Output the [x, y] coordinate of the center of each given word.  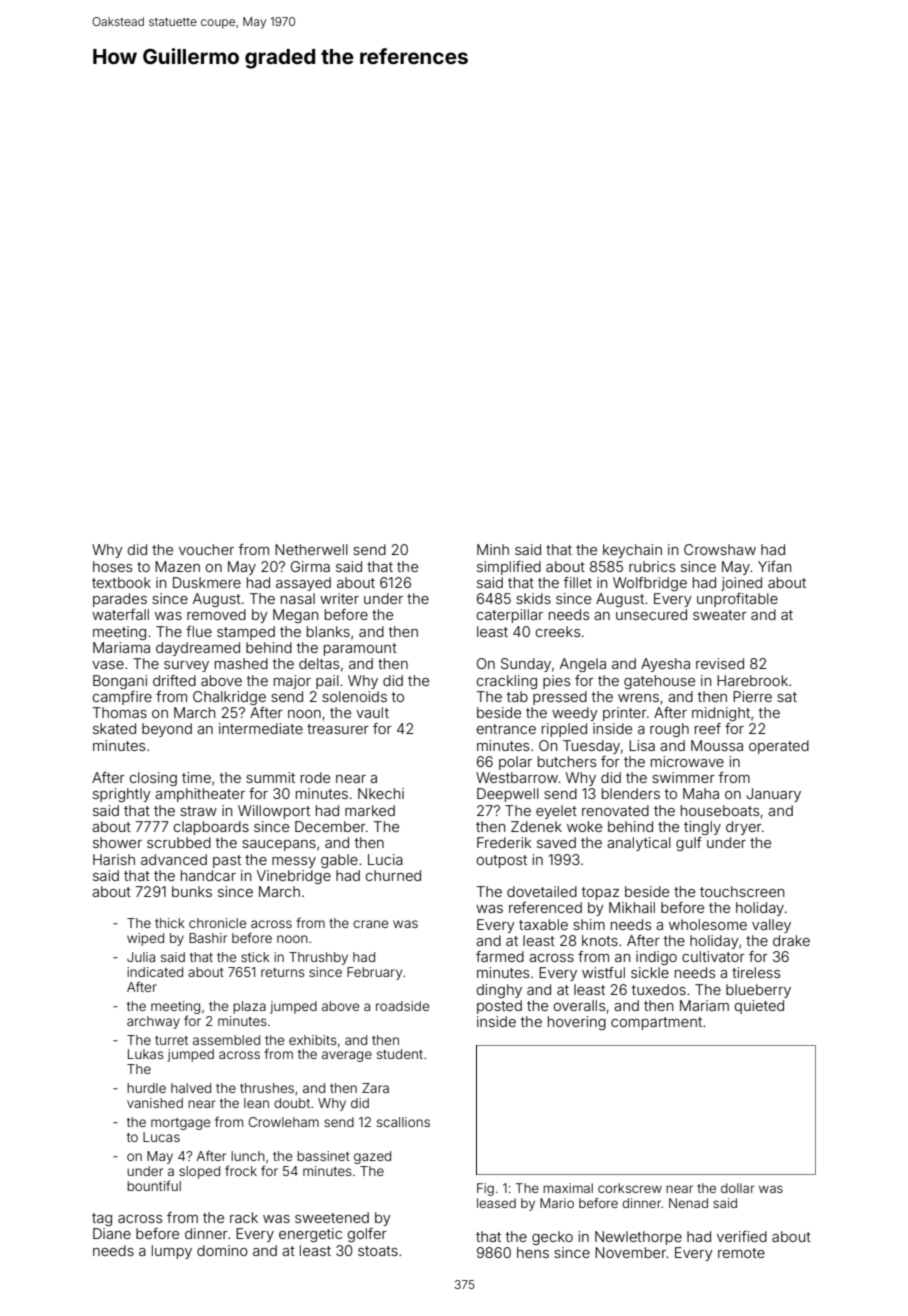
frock [241, 1170]
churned [393, 875]
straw [198, 811]
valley [771, 926]
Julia [141, 957]
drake [791, 940]
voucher [206, 549]
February [374, 973]
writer [339, 598]
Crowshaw [720, 549]
